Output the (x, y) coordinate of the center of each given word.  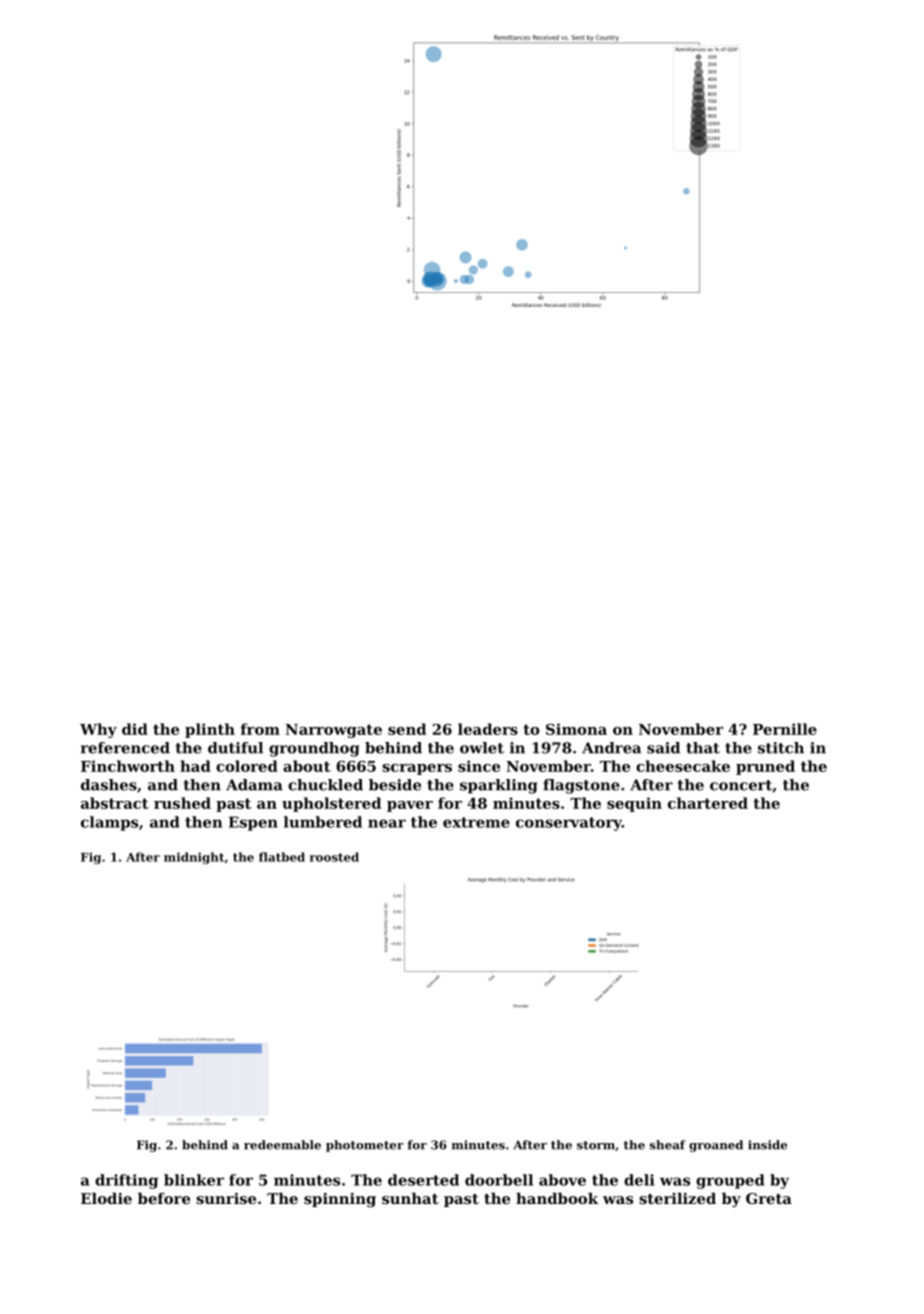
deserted (423, 1180)
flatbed (282, 857)
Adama (254, 785)
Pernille (785, 729)
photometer (365, 1146)
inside (767, 1145)
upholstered (331, 804)
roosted (334, 857)
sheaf (668, 1145)
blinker (194, 1180)
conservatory (569, 824)
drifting (126, 1181)
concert (741, 785)
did (135, 729)
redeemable (282, 1145)
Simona (576, 729)
